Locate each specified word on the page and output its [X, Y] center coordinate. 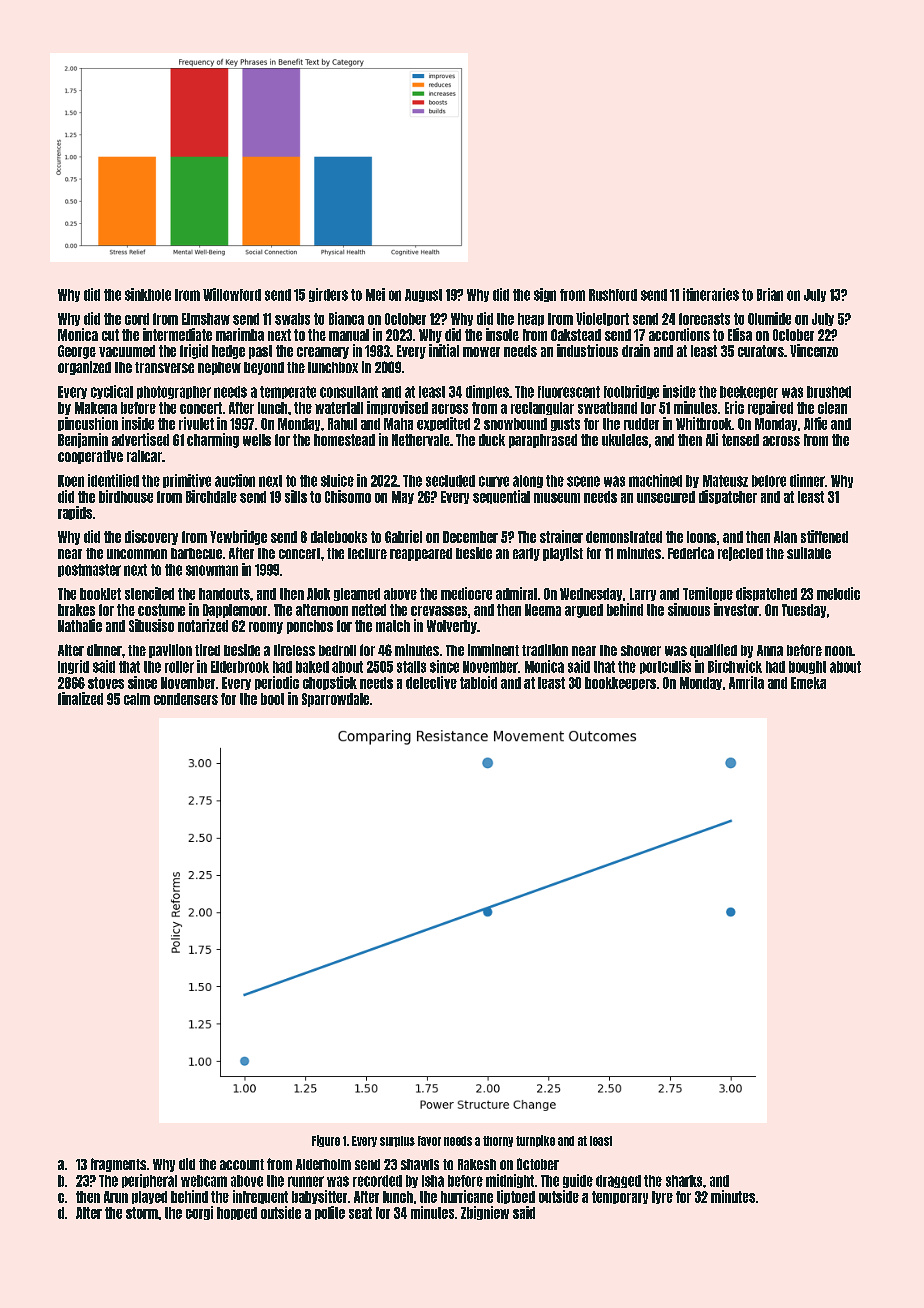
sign [545, 295]
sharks [684, 1181]
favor [429, 1141]
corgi [199, 1213]
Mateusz [725, 481]
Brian [770, 294]
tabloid [478, 682]
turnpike [535, 1141]
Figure [326, 1141]
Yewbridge [238, 537]
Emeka [808, 683]
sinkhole [148, 294]
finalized [80, 698]
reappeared [421, 554]
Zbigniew [485, 1213]
